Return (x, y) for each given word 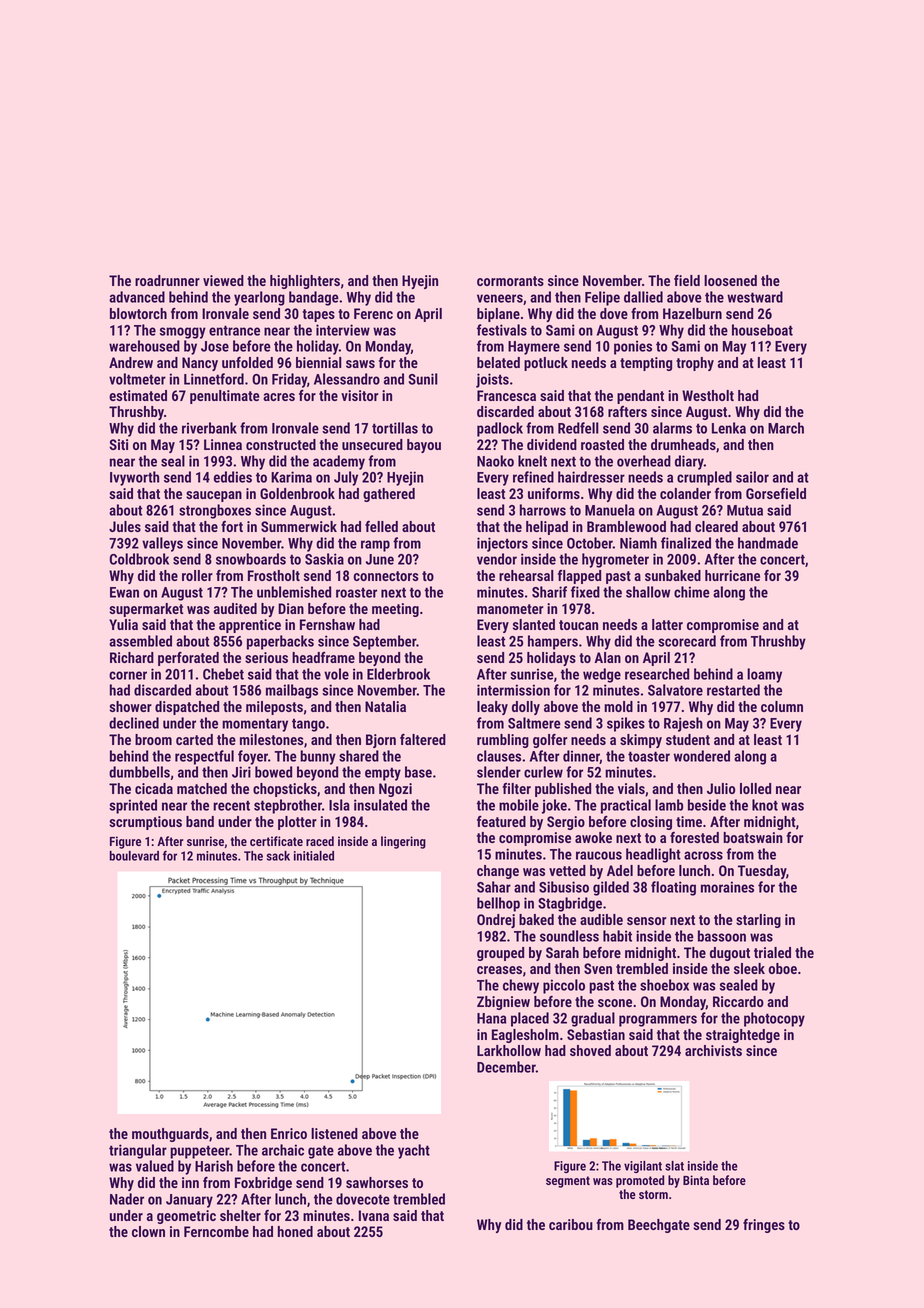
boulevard (134, 856)
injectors (502, 544)
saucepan (214, 496)
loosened (730, 280)
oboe (783, 968)
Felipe (602, 298)
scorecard (687, 641)
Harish (214, 1166)
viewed (223, 280)
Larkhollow (509, 1050)
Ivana (374, 1215)
